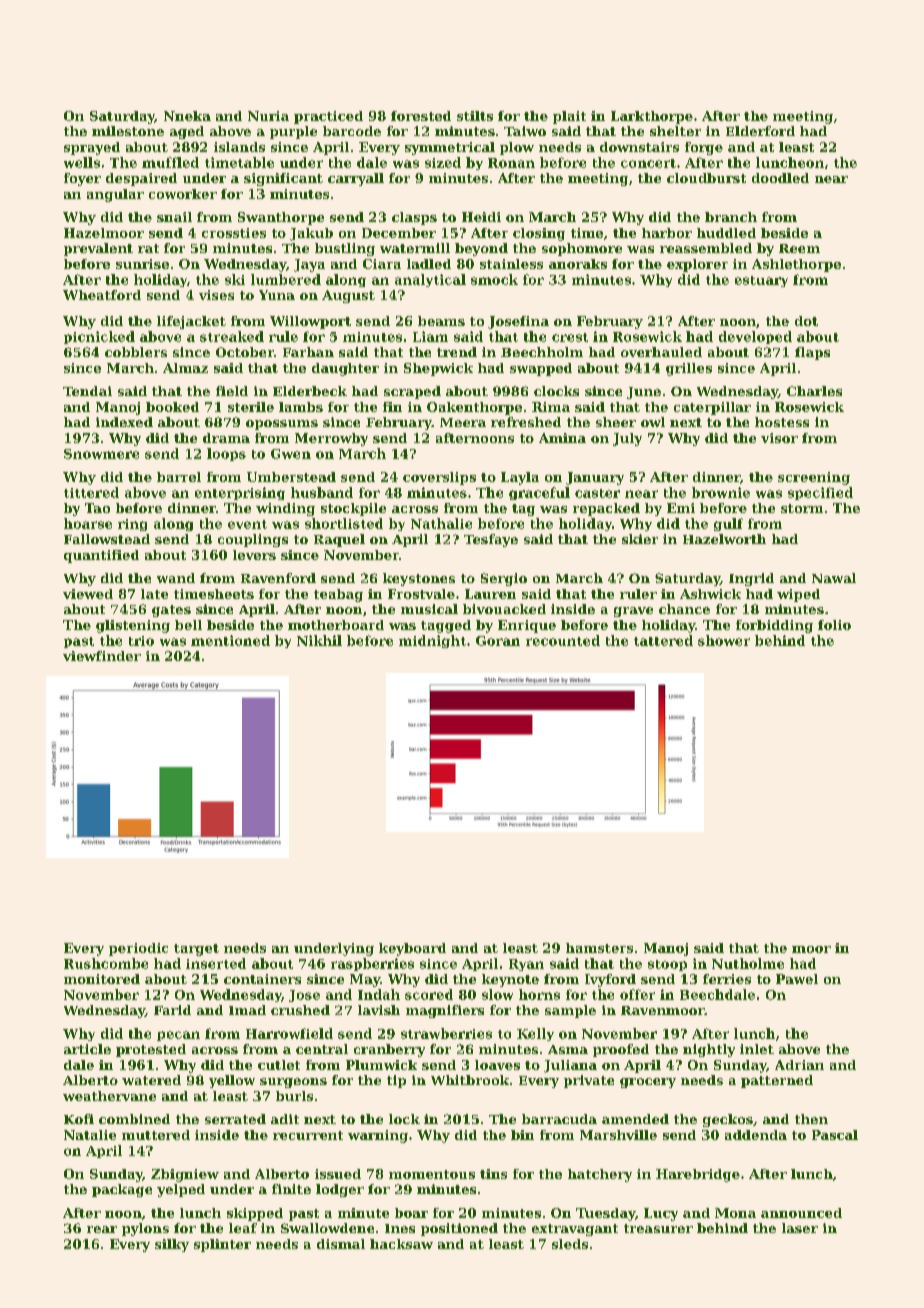 The height and width of the screenshot is (1308, 924). I want to click on Snowmere, so click(101, 454).
